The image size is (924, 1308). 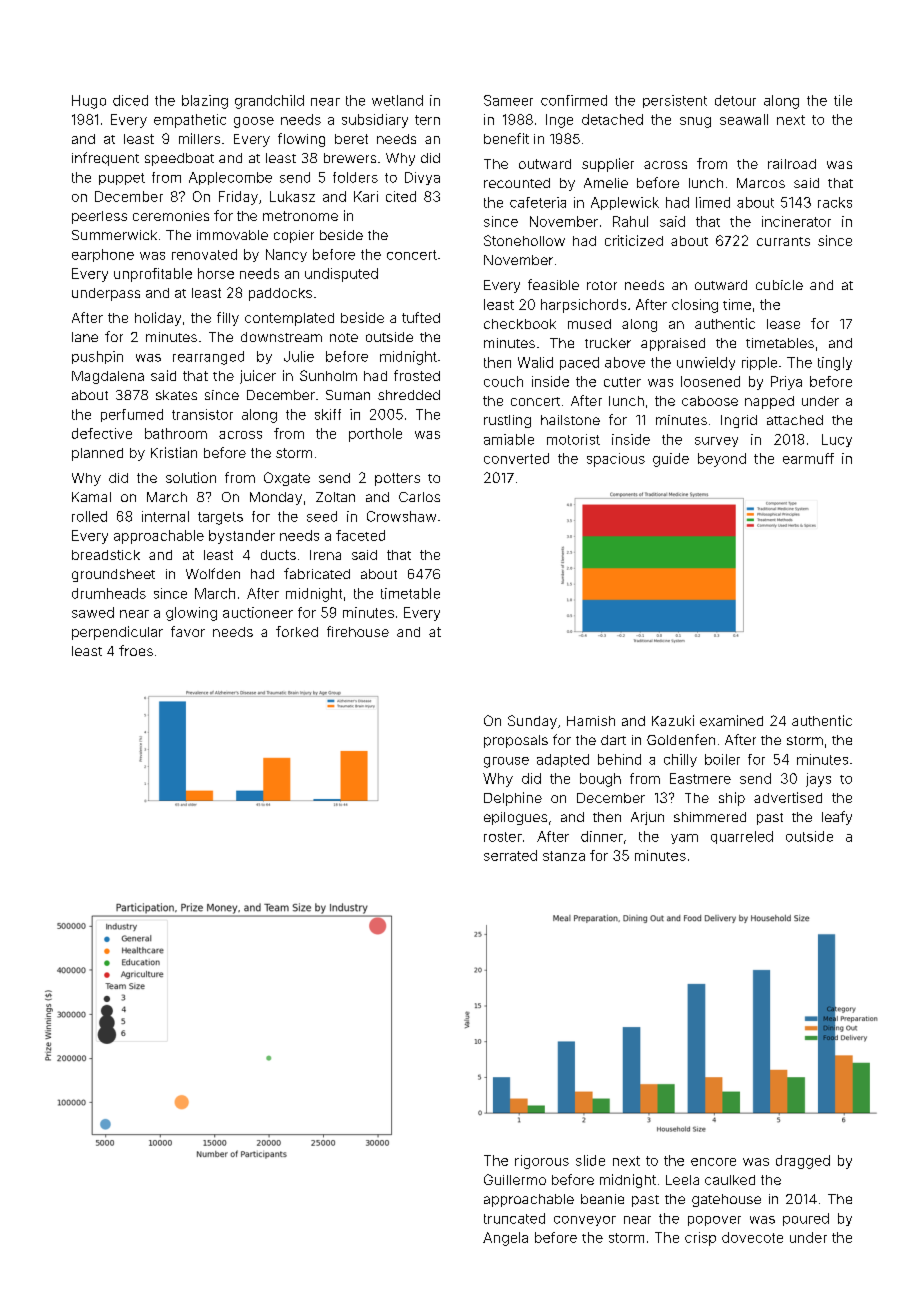 What do you see at coordinates (130, 100) in the screenshot?
I see `diced` at bounding box center [130, 100].
